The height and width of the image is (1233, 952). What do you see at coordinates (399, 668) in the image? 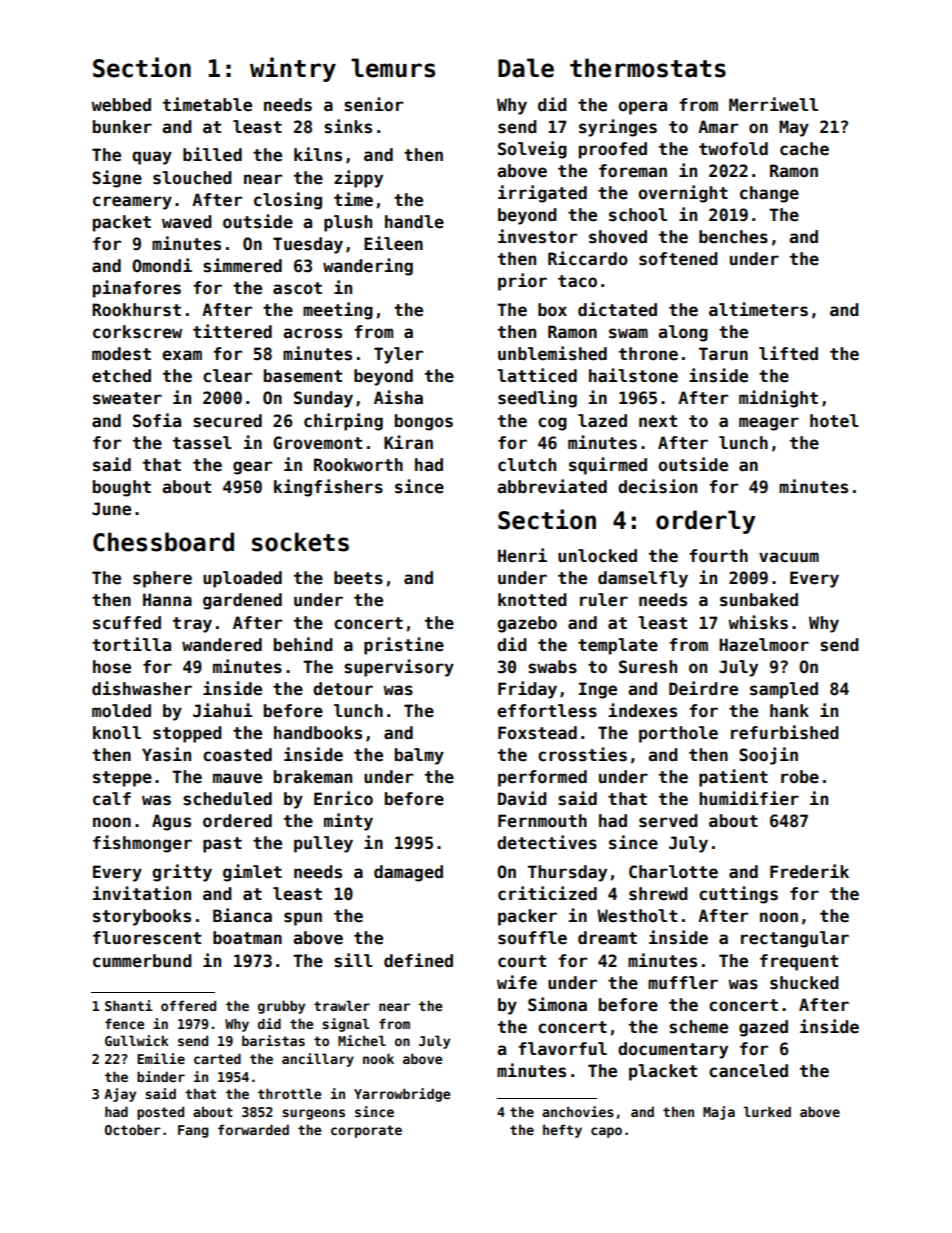
I see `supervisory` at bounding box center [399, 668].
